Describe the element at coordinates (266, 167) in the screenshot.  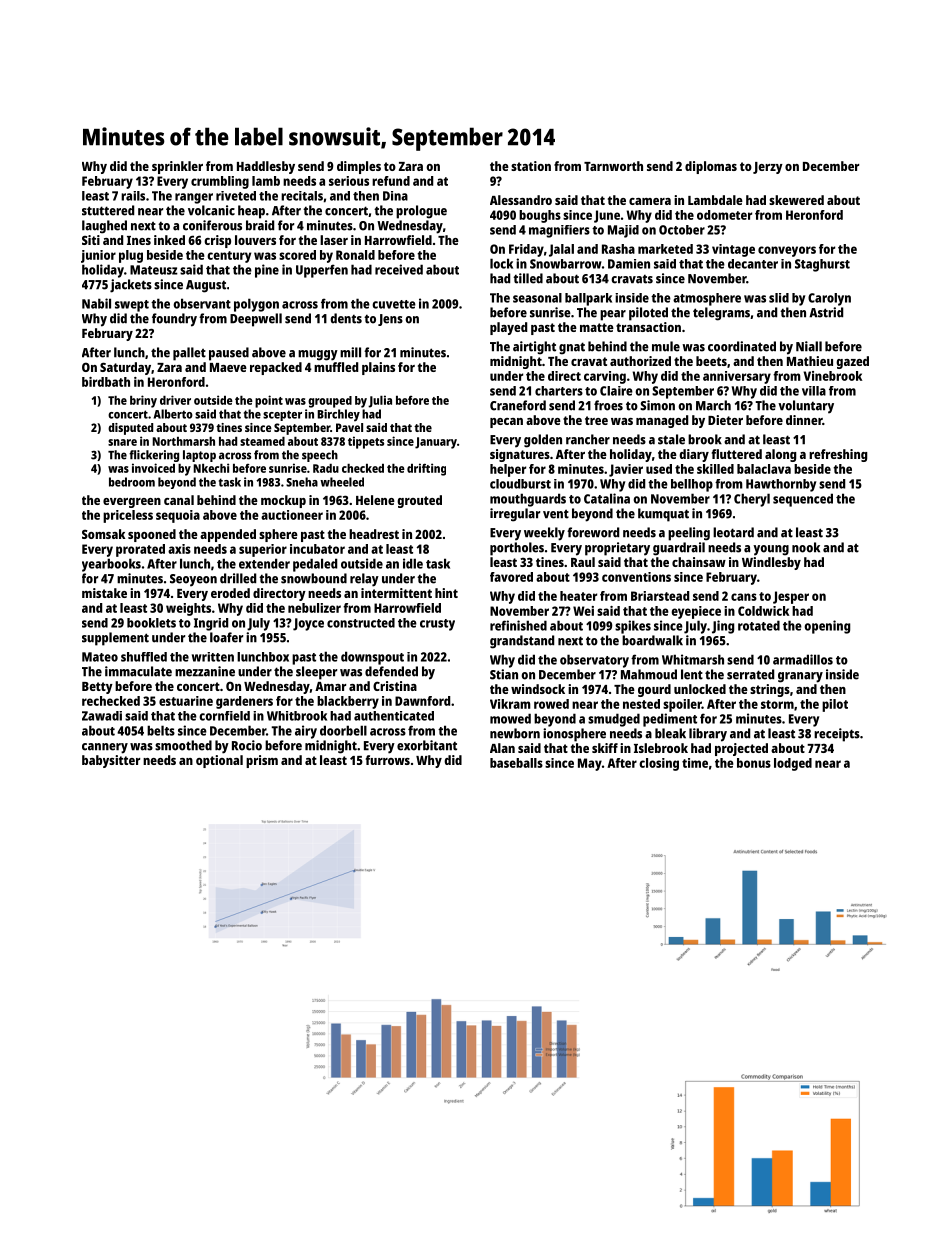
I see `Haddlesby` at that location.
